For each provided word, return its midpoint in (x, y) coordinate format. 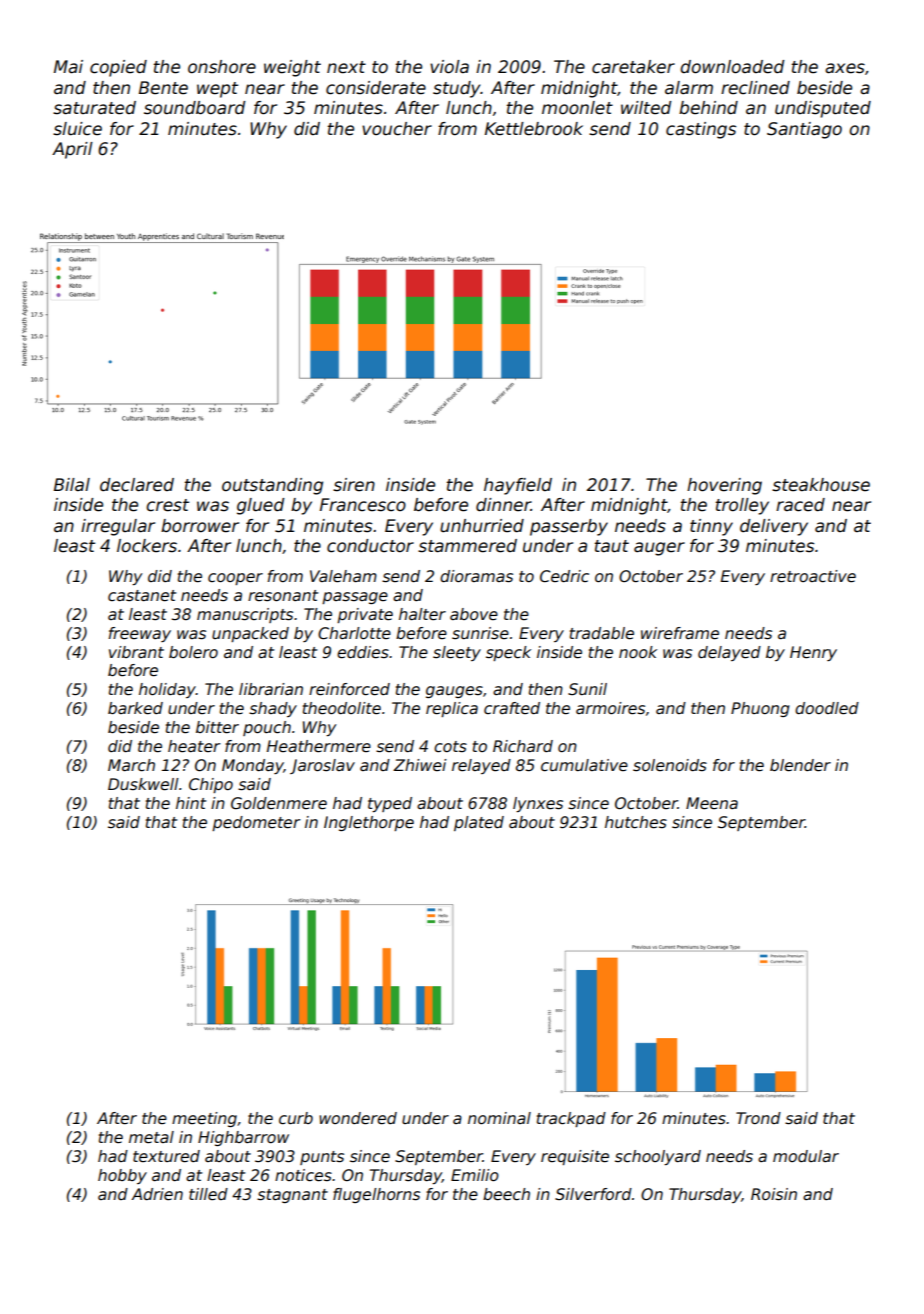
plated (479, 823)
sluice (77, 129)
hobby (122, 1176)
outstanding (272, 486)
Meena (712, 803)
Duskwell (143, 784)
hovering (724, 486)
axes (845, 68)
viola (449, 67)
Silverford (593, 1194)
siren (354, 485)
